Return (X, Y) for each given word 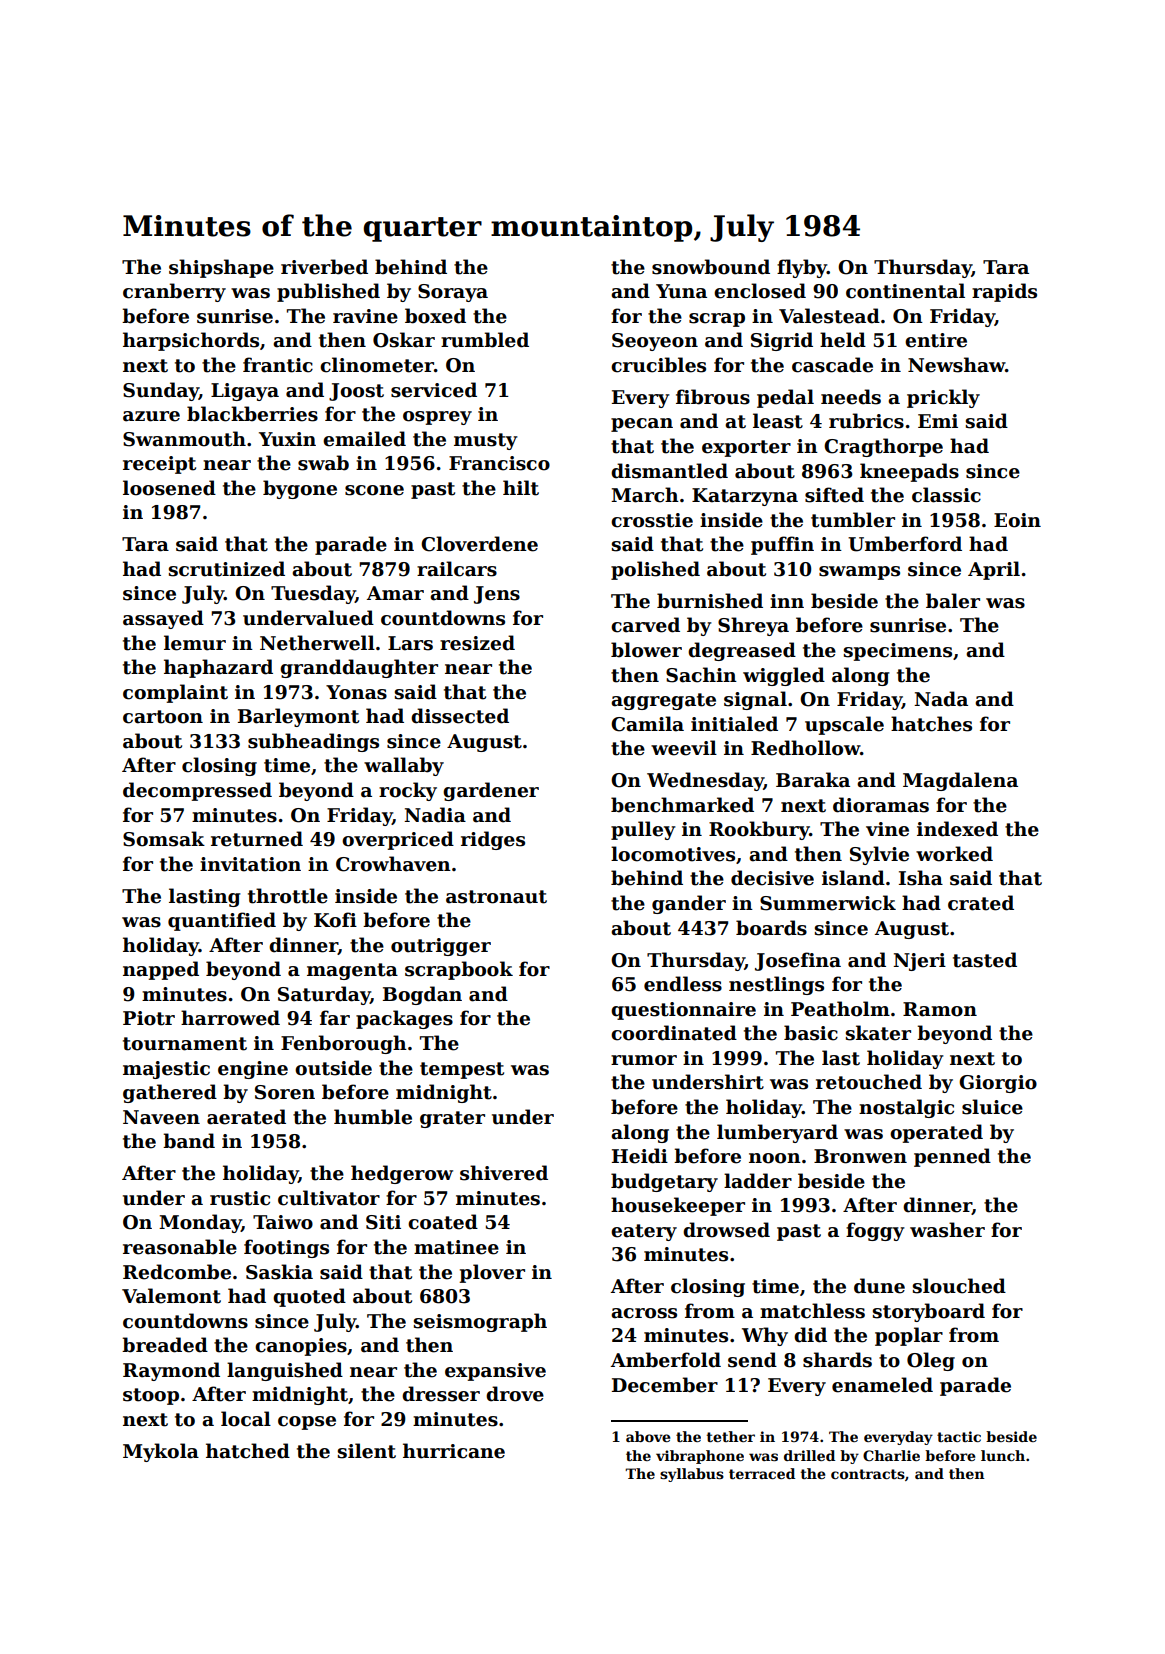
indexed (957, 829)
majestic (166, 1070)
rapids (1004, 292)
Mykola (161, 1452)
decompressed (197, 791)
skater (878, 1033)
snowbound (711, 267)
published (328, 292)
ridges (493, 840)
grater (452, 1119)
